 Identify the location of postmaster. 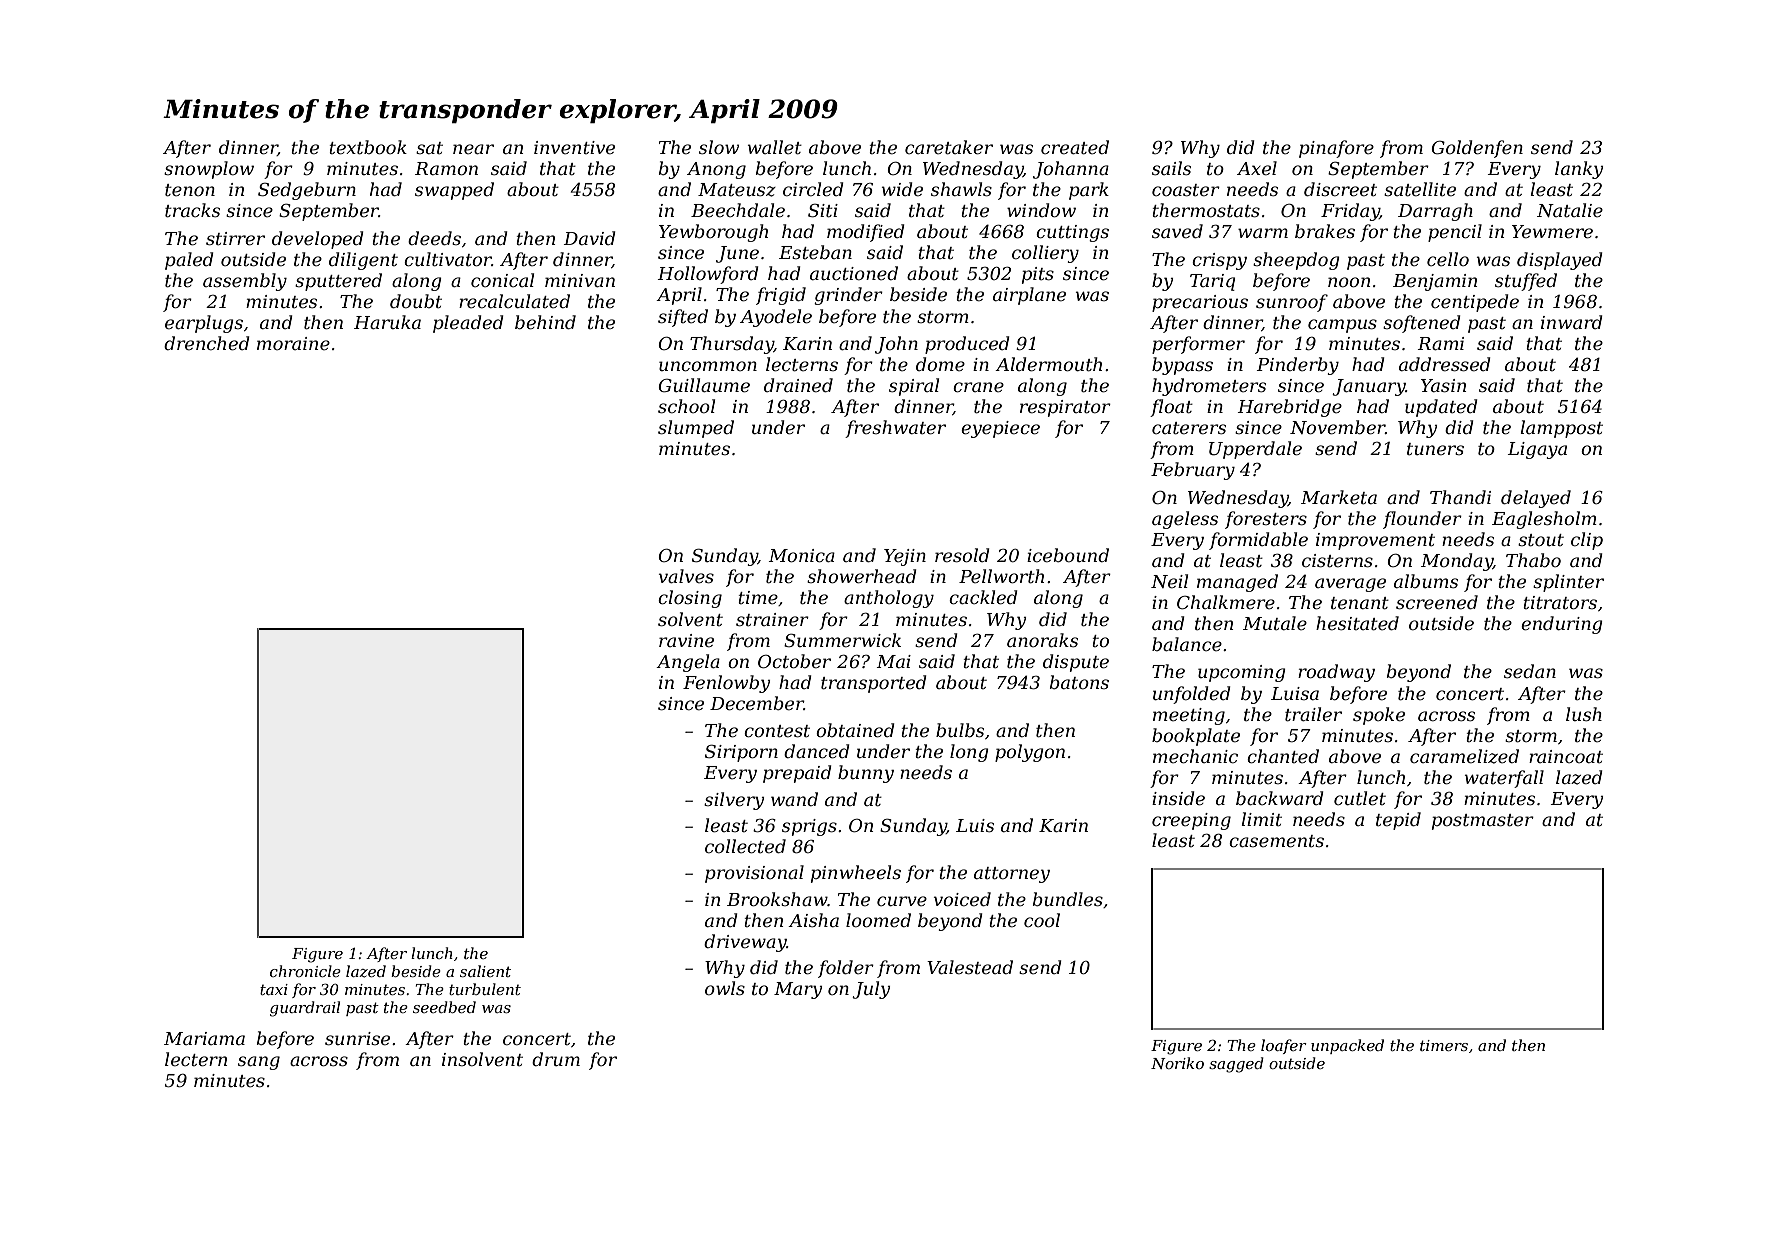
(1483, 822).
